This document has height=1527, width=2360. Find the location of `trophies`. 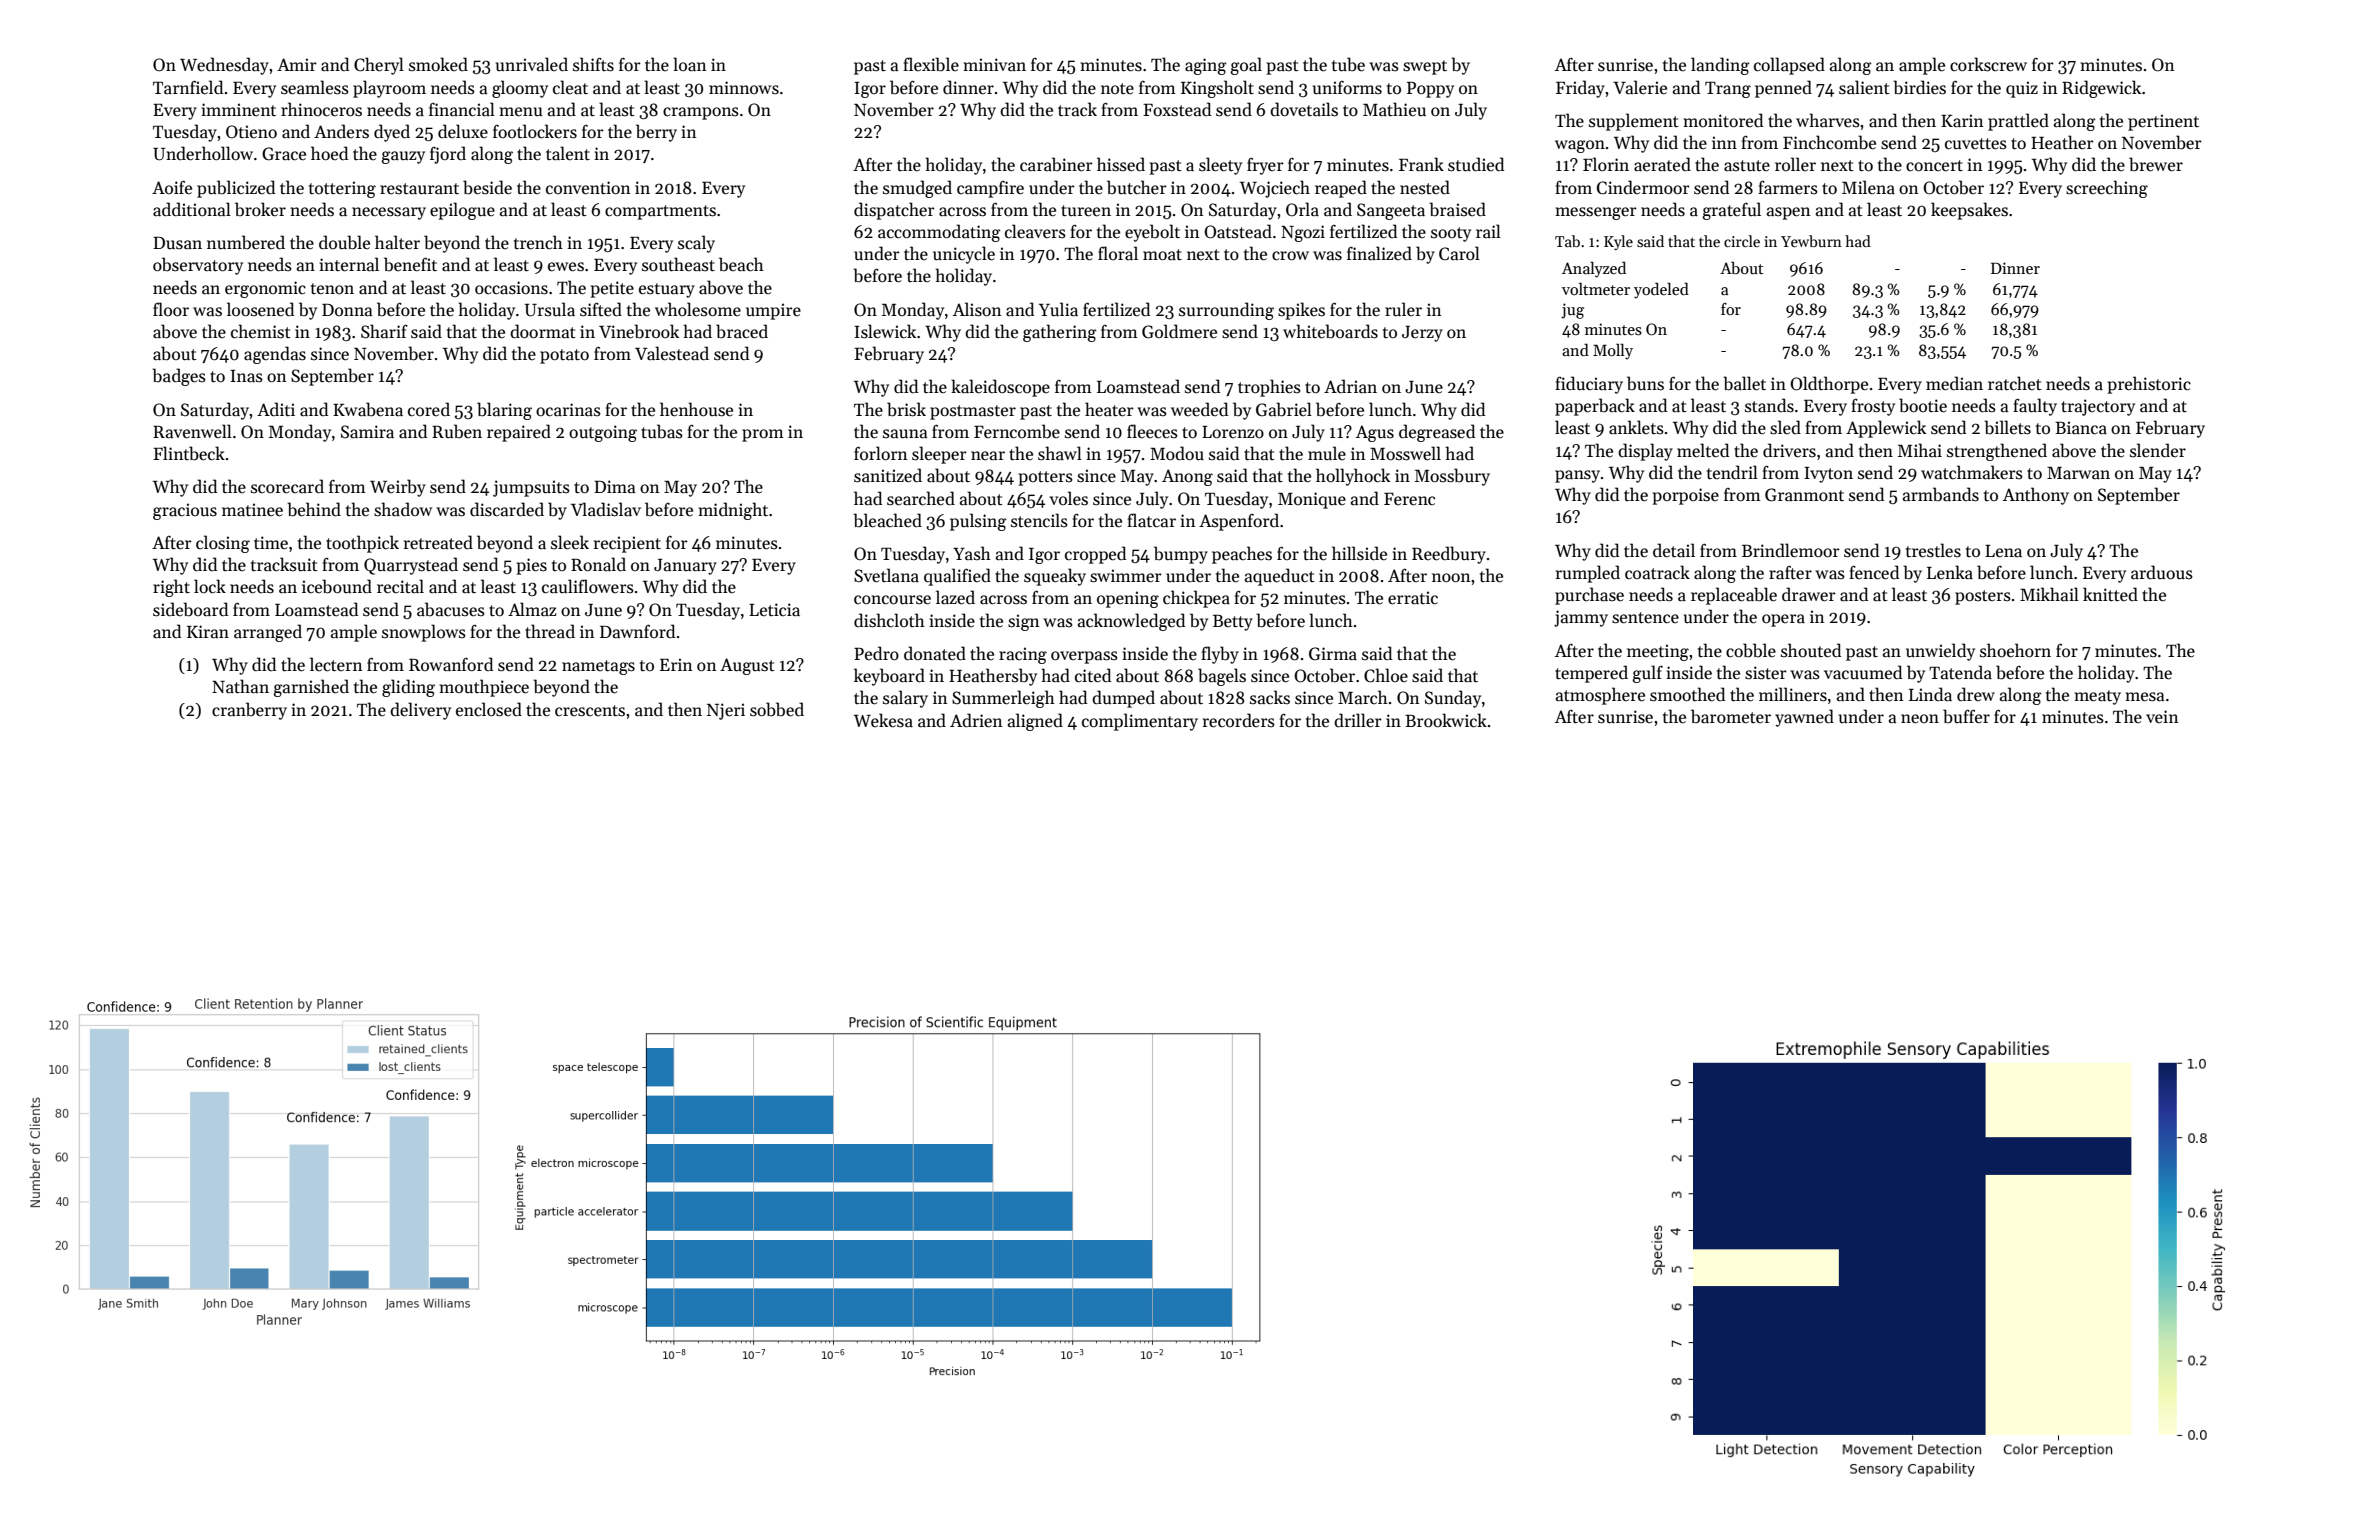

trophies is located at coordinates (1269, 388).
